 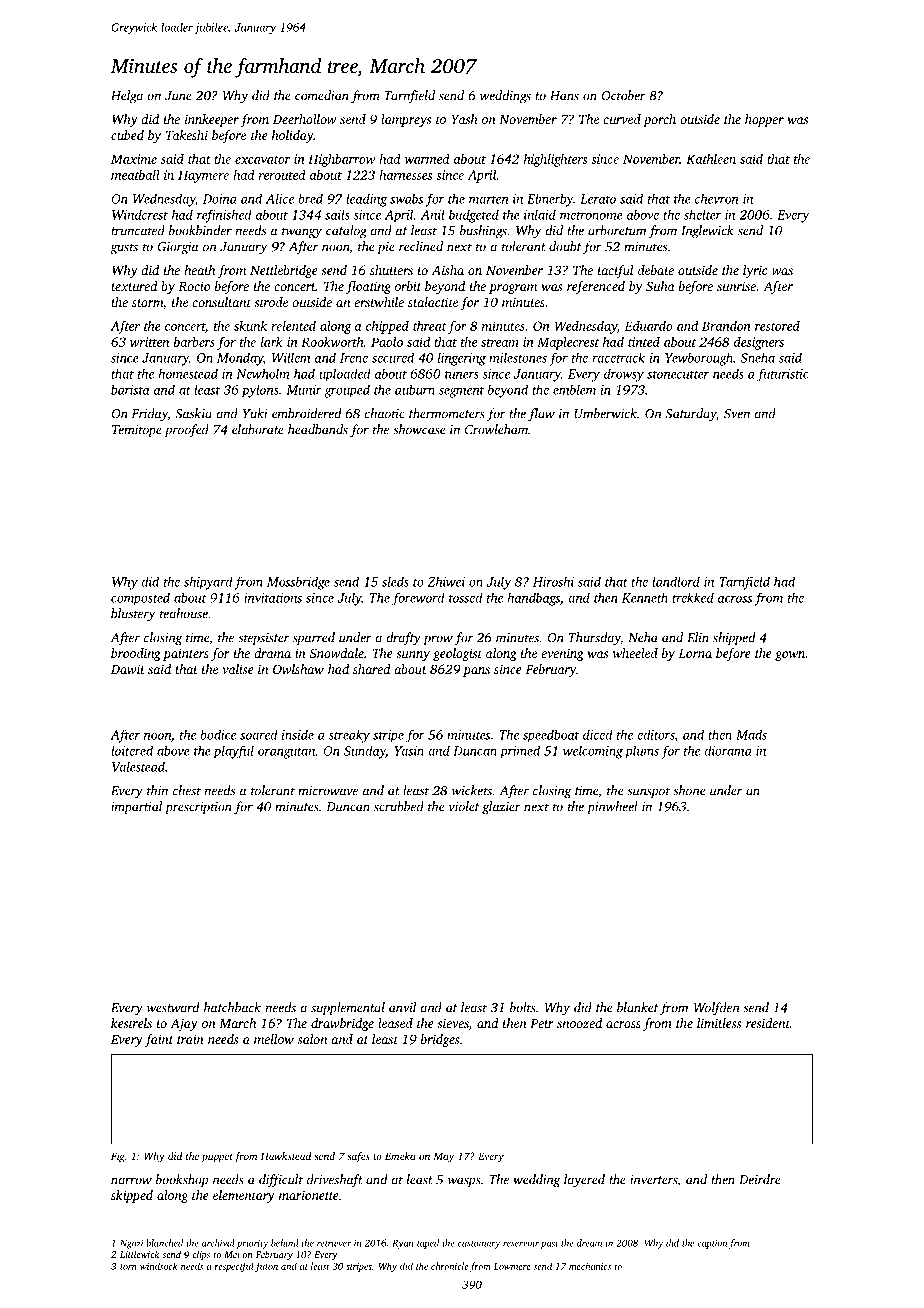 I want to click on curved, so click(x=622, y=119).
